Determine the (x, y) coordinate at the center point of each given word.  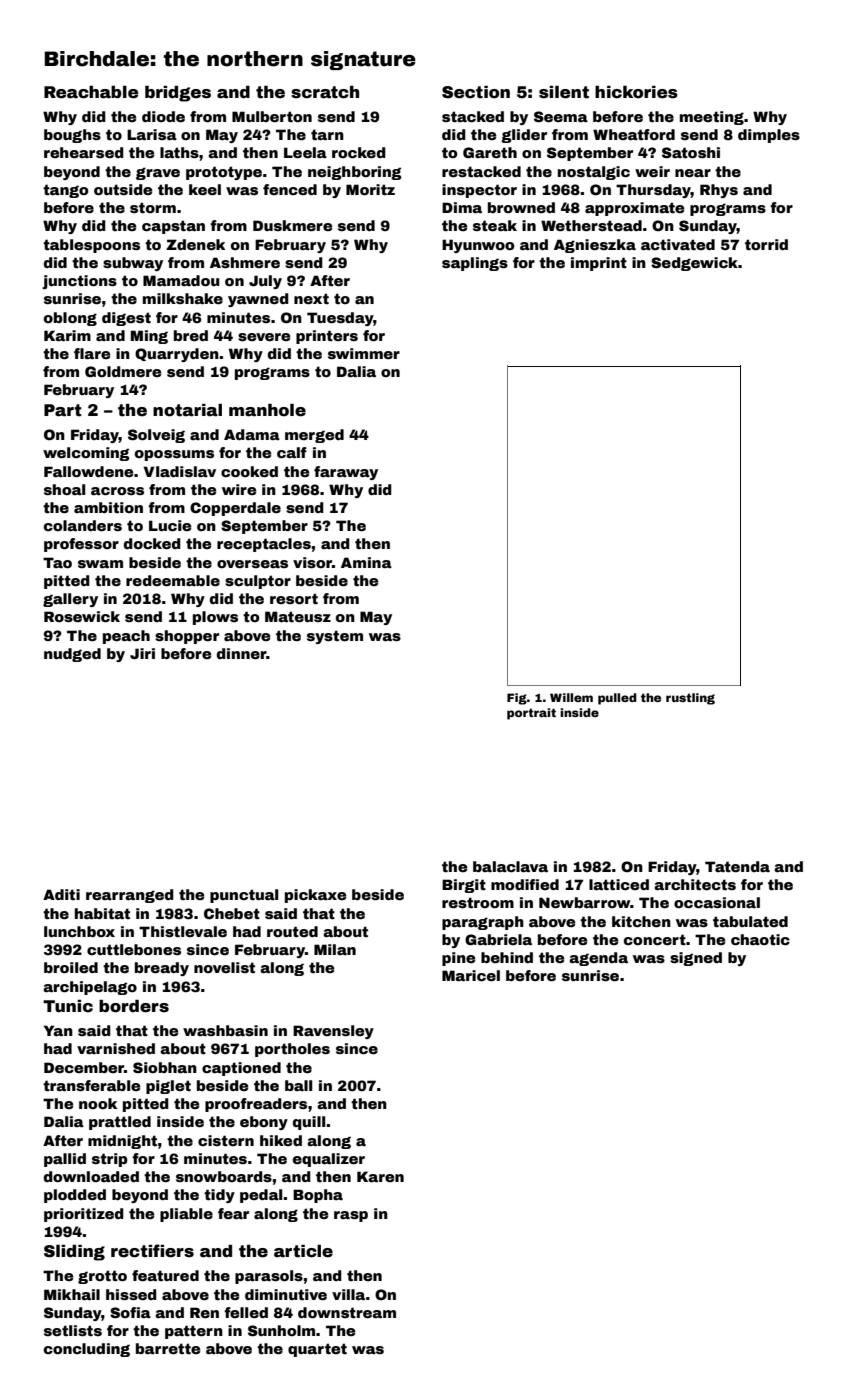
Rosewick (82, 616)
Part (63, 410)
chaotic (760, 939)
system (335, 637)
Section (476, 92)
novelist (224, 967)
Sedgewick (694, 264)
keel (205, 189)
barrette (168, 1348)
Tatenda (737, 866)
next (311, 298)
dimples (769, 136)
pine (458, 959)
